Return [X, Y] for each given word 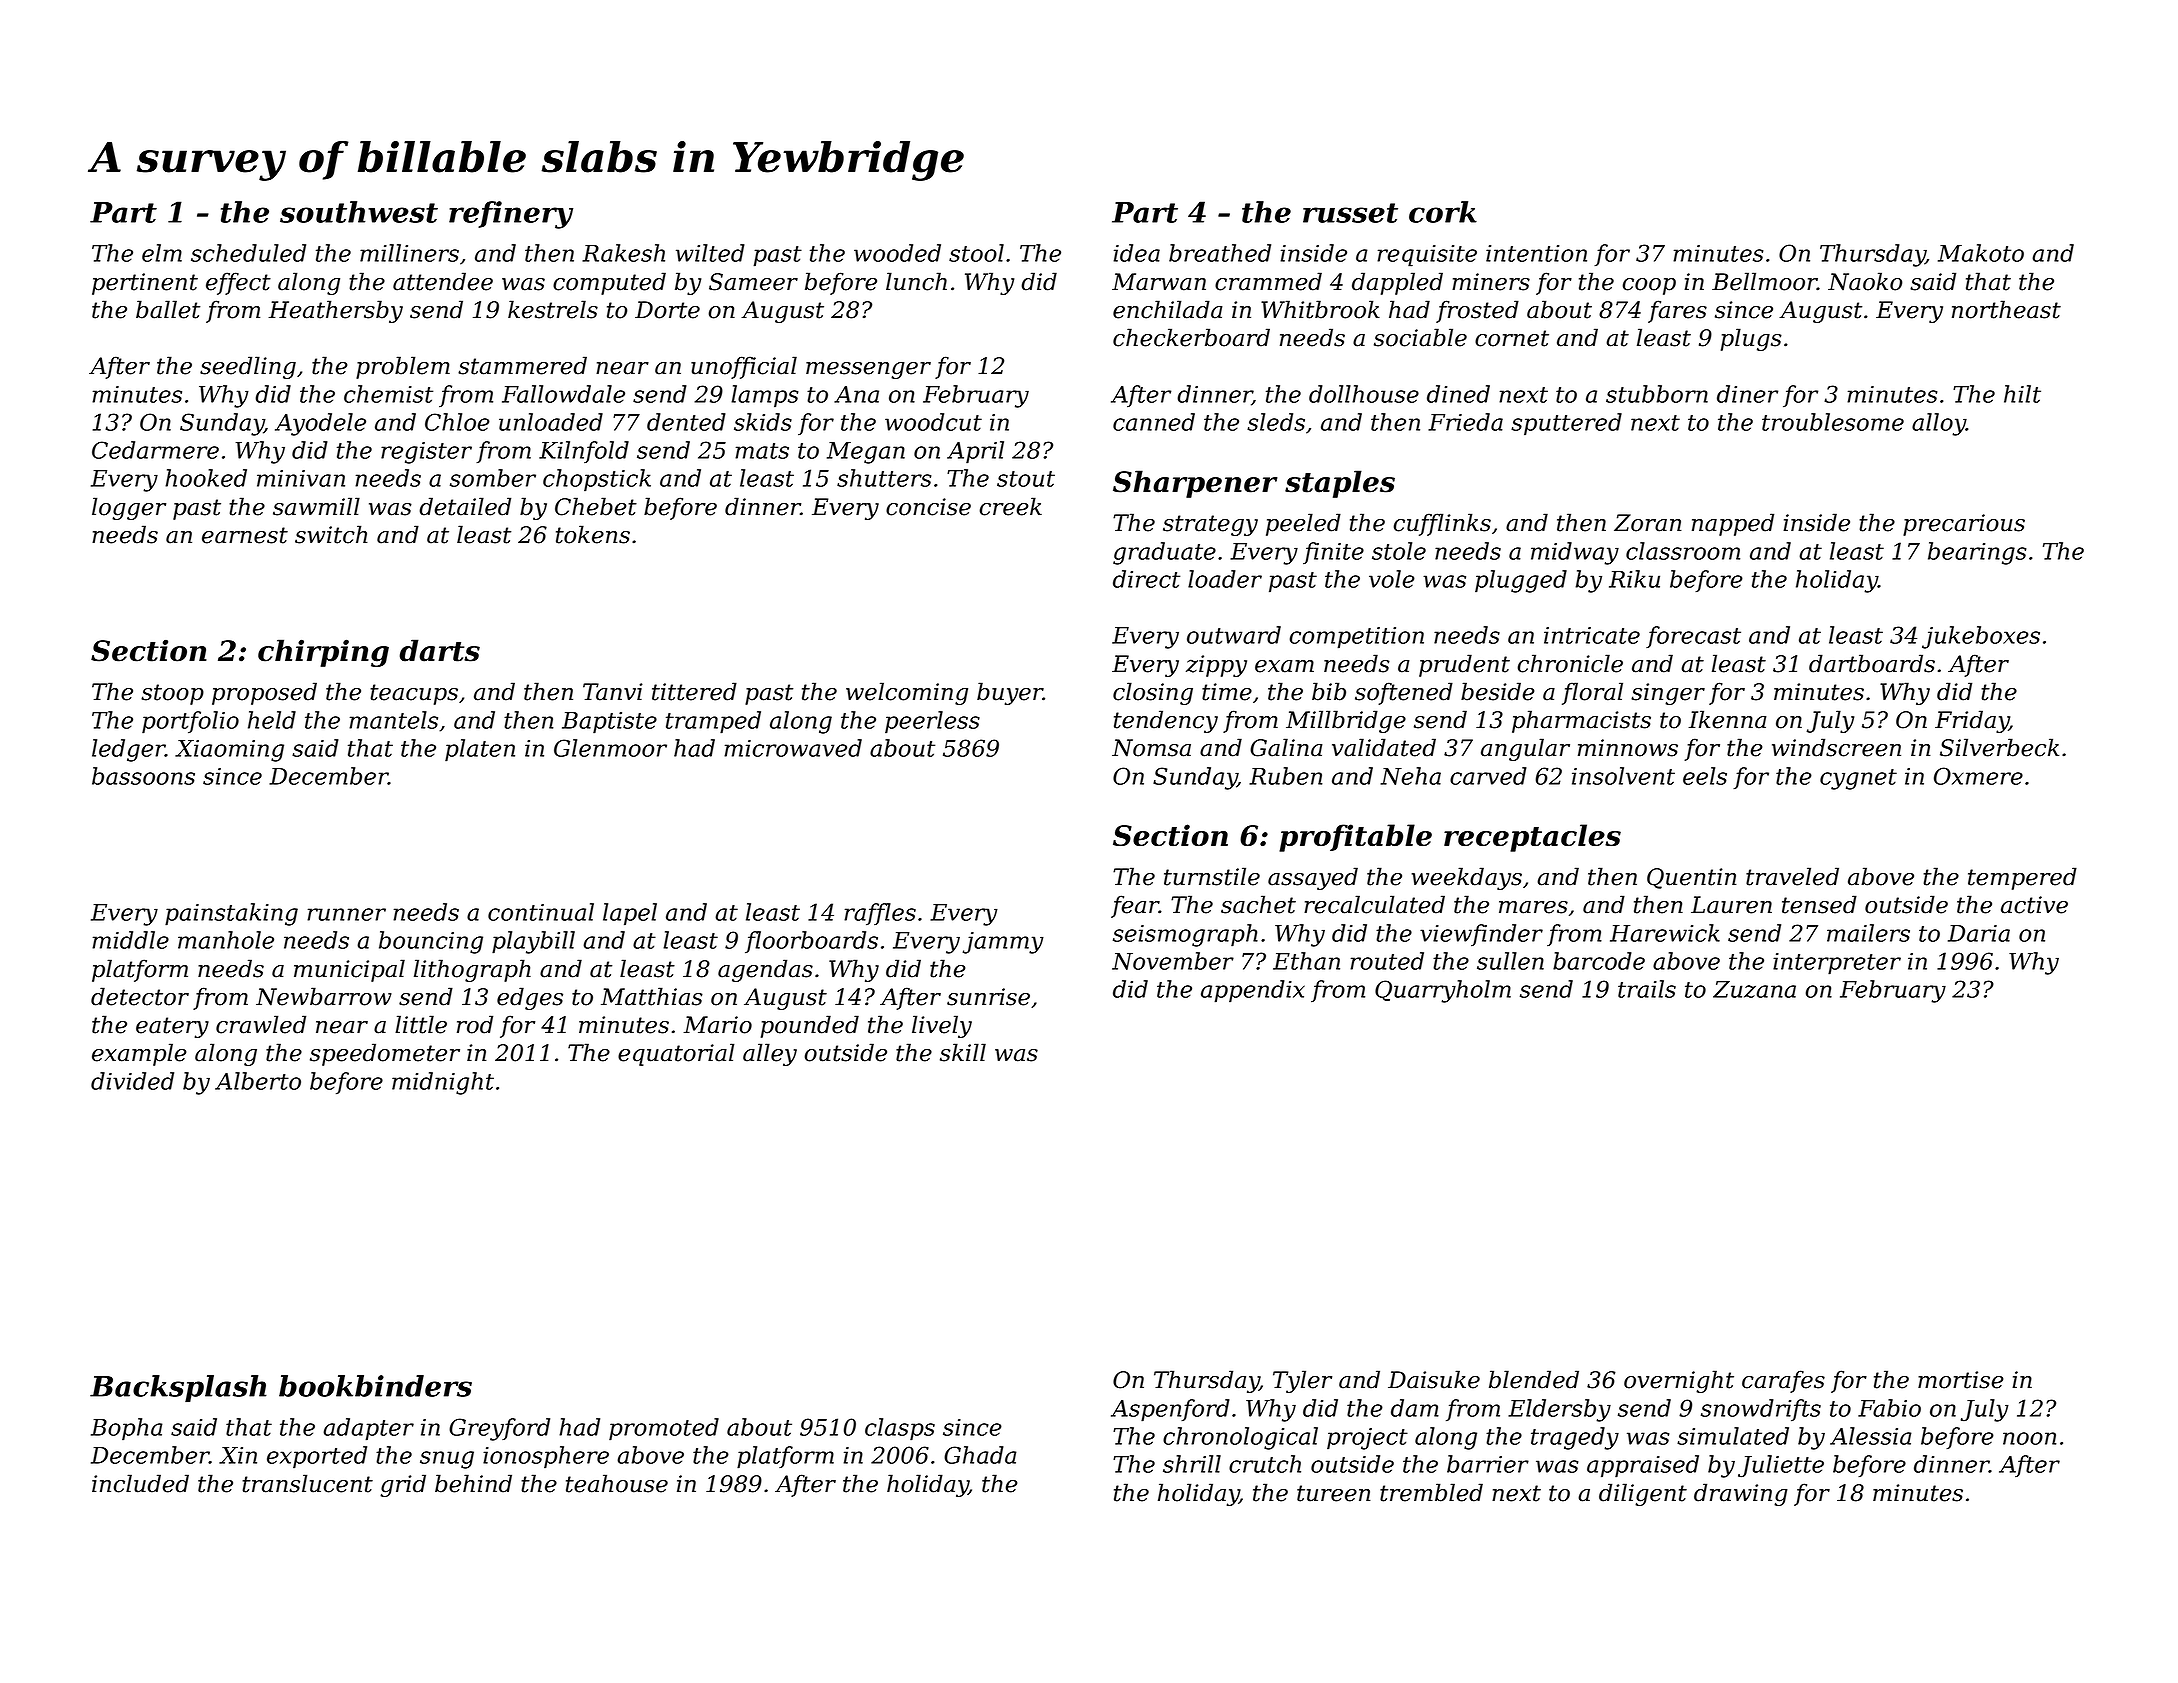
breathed [1220, 253]
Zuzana [1754, 989]
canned [1154, 422]
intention [1536, 253]
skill [963, 1052]
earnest [245, 535]
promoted [664, 1429]
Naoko [1865, 281]
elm [162, 253]
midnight [443, 1083]
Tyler [1302, 1381]
